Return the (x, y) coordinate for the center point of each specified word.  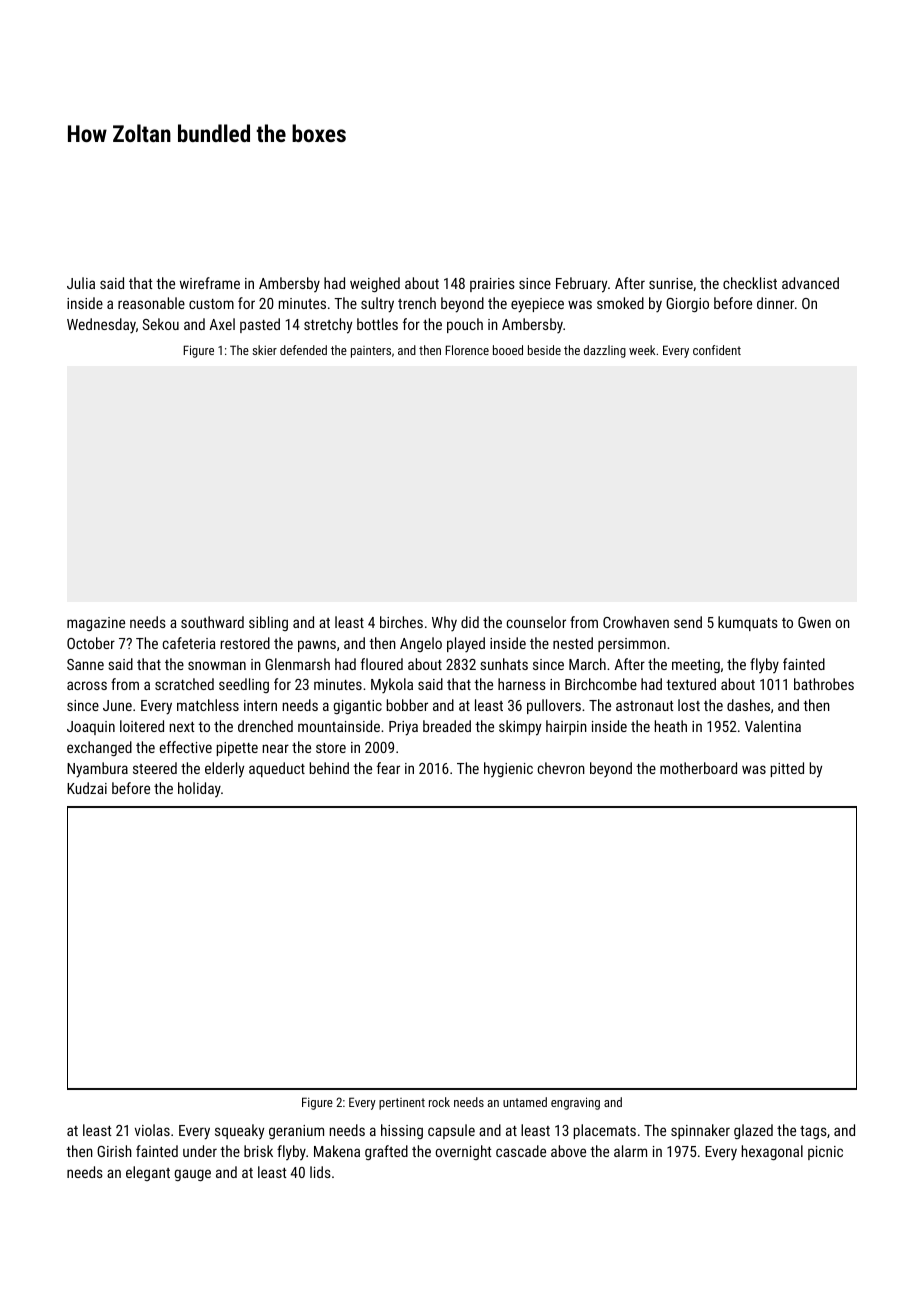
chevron (561, 768)
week (642, 350)
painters (371, 352)
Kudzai (87, 788)
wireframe (210, 283)
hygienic (508, 769)
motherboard (698, 768)
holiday (199, 789)
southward (212, 622)
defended (303, 350)
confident (717, 350)
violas (152, 1130)
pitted (787, 769)
